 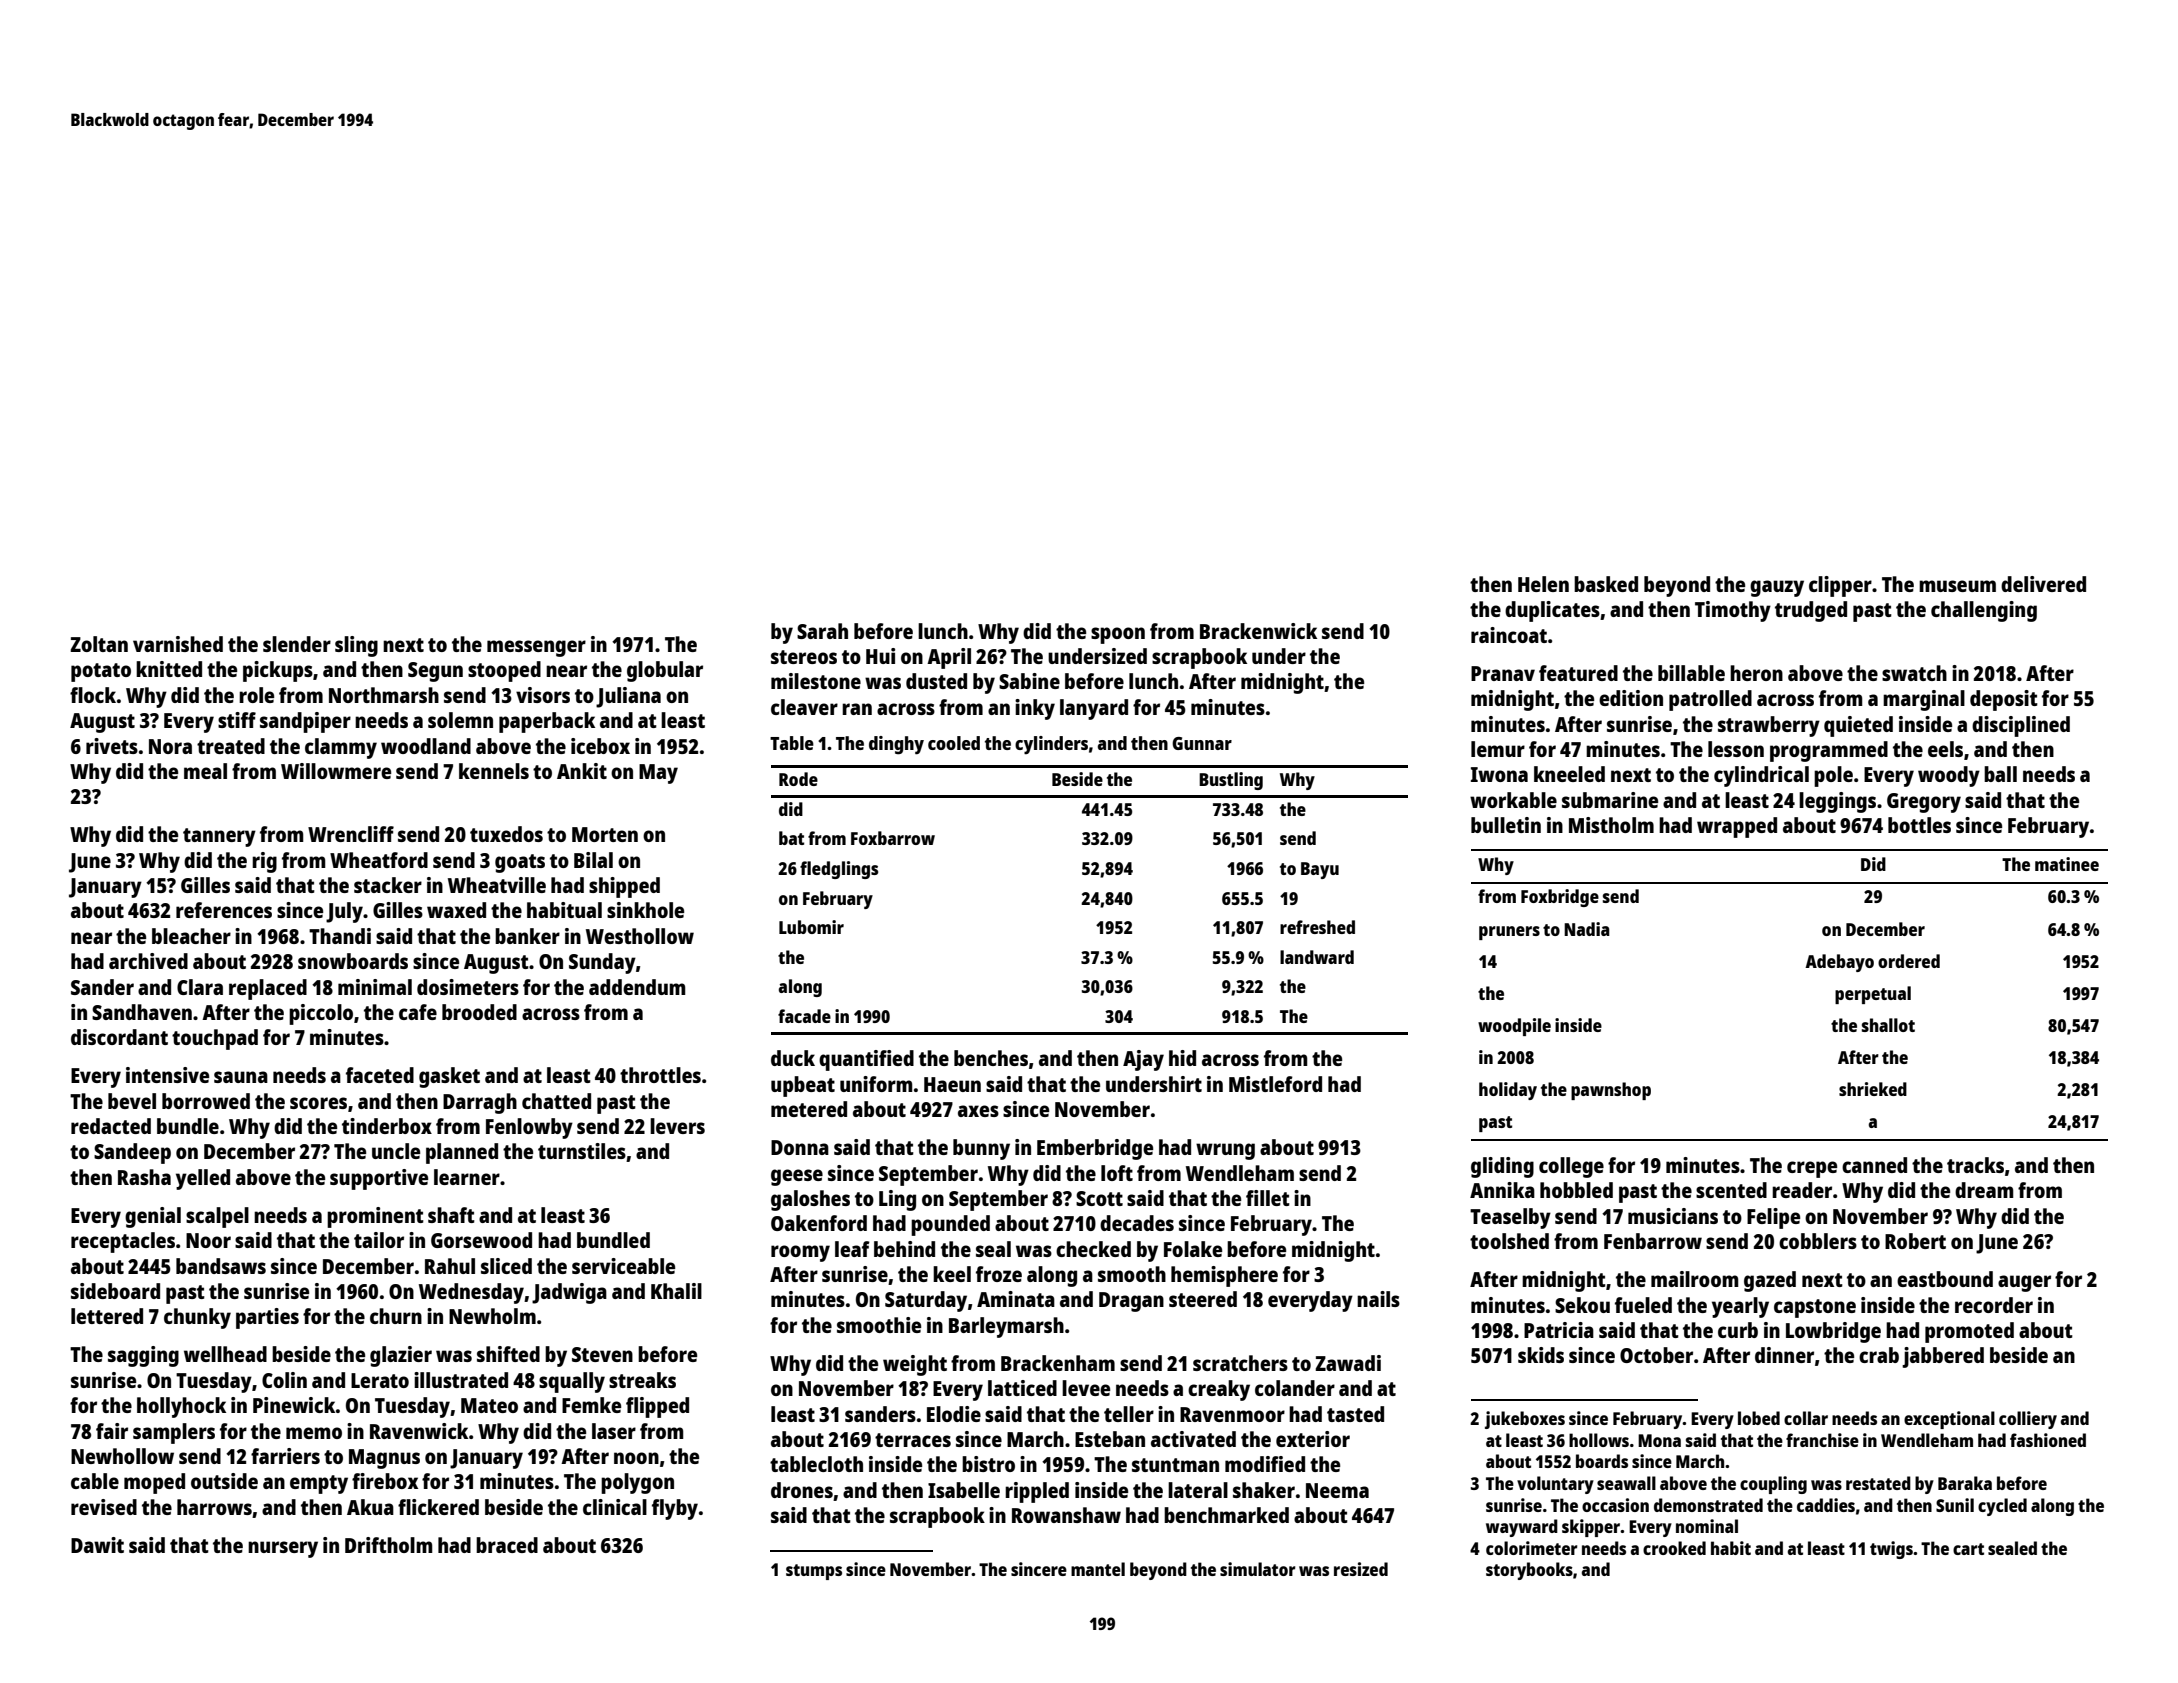 What do you see at coordinates (1225, 1151) in the screenshot?
I see `wrung` at bounding box center [1225, 1151].
